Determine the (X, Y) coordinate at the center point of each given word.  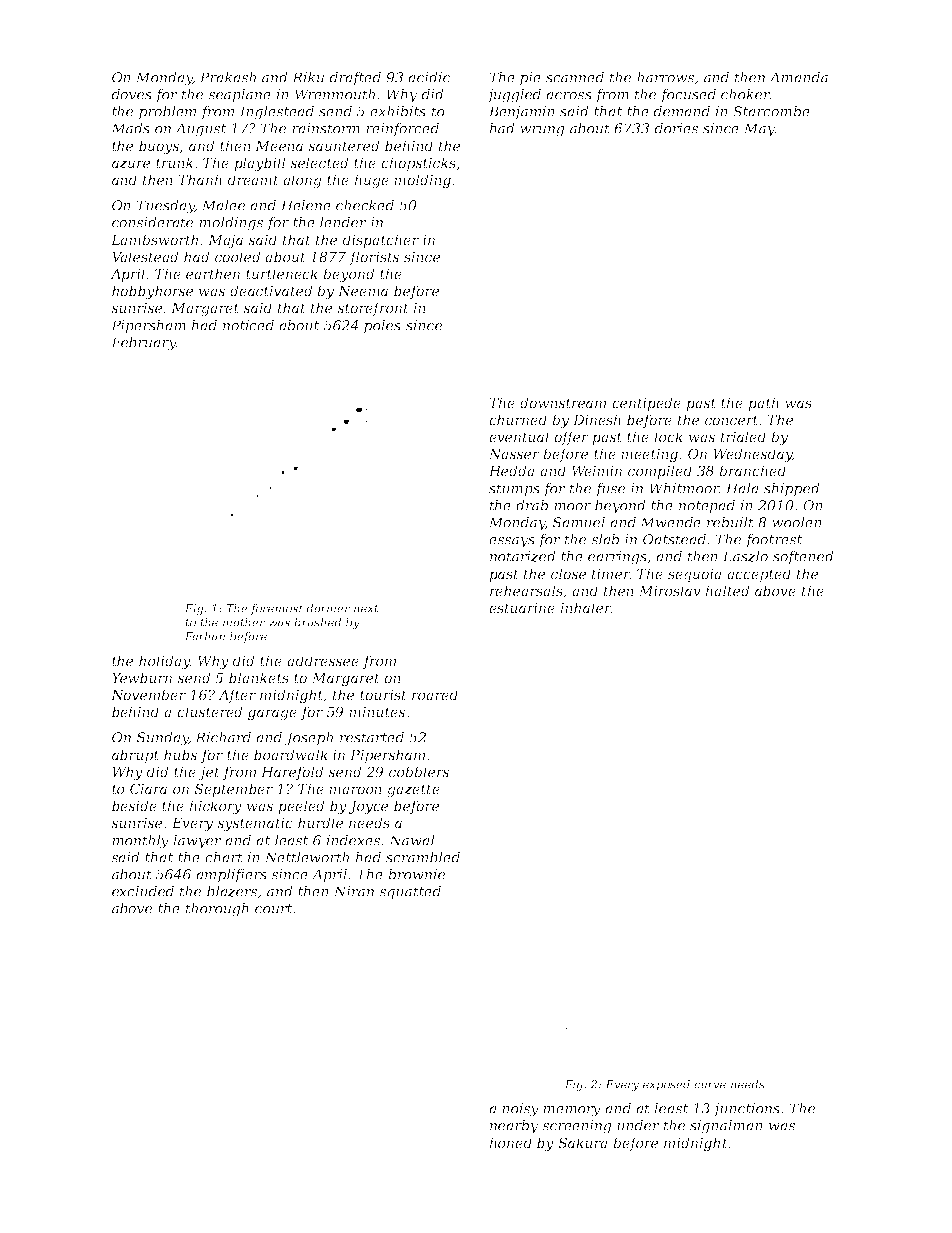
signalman (726, 1127)
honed (510, 1142)
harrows (665, 77)
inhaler (586, 607)
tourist (383, 694)
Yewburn (142, 677)
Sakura (583, 1142)
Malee (223, 205)
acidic (429, 77)
